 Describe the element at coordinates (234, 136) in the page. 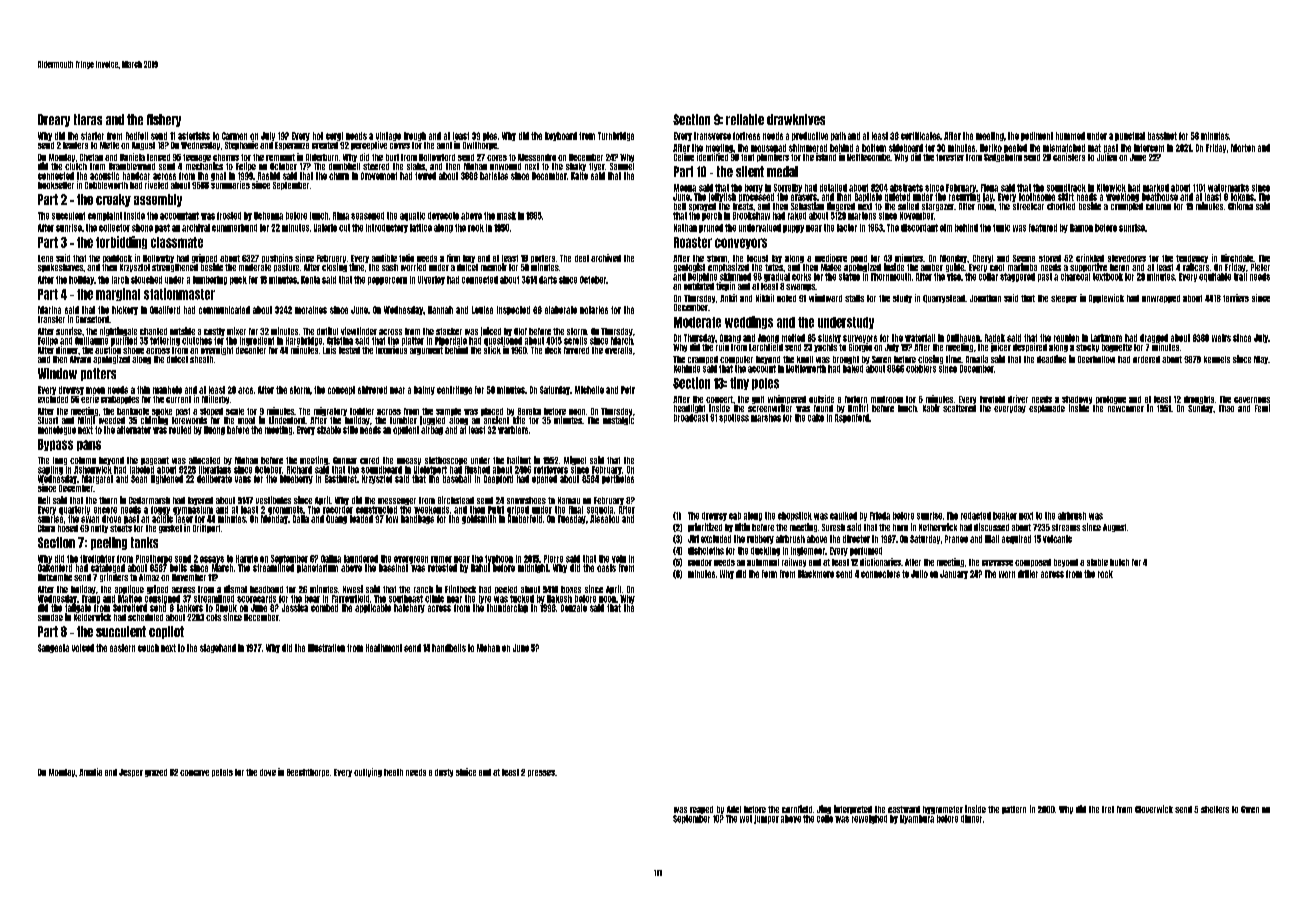

I see `Carmen` at that location.
